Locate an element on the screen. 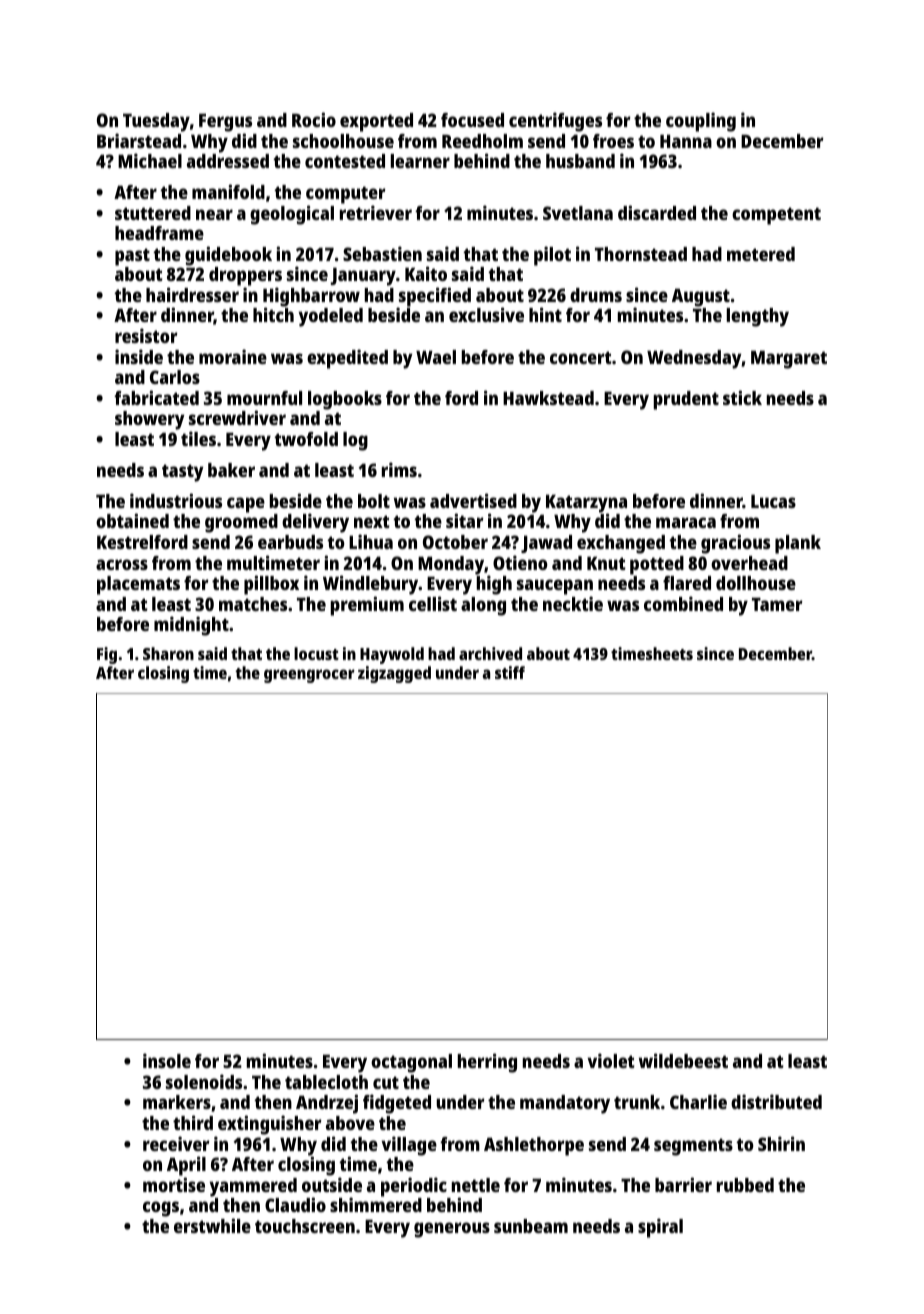 The height and width of the screenshot is (1314, 924). obtained is located at coordinates (132, 520).
